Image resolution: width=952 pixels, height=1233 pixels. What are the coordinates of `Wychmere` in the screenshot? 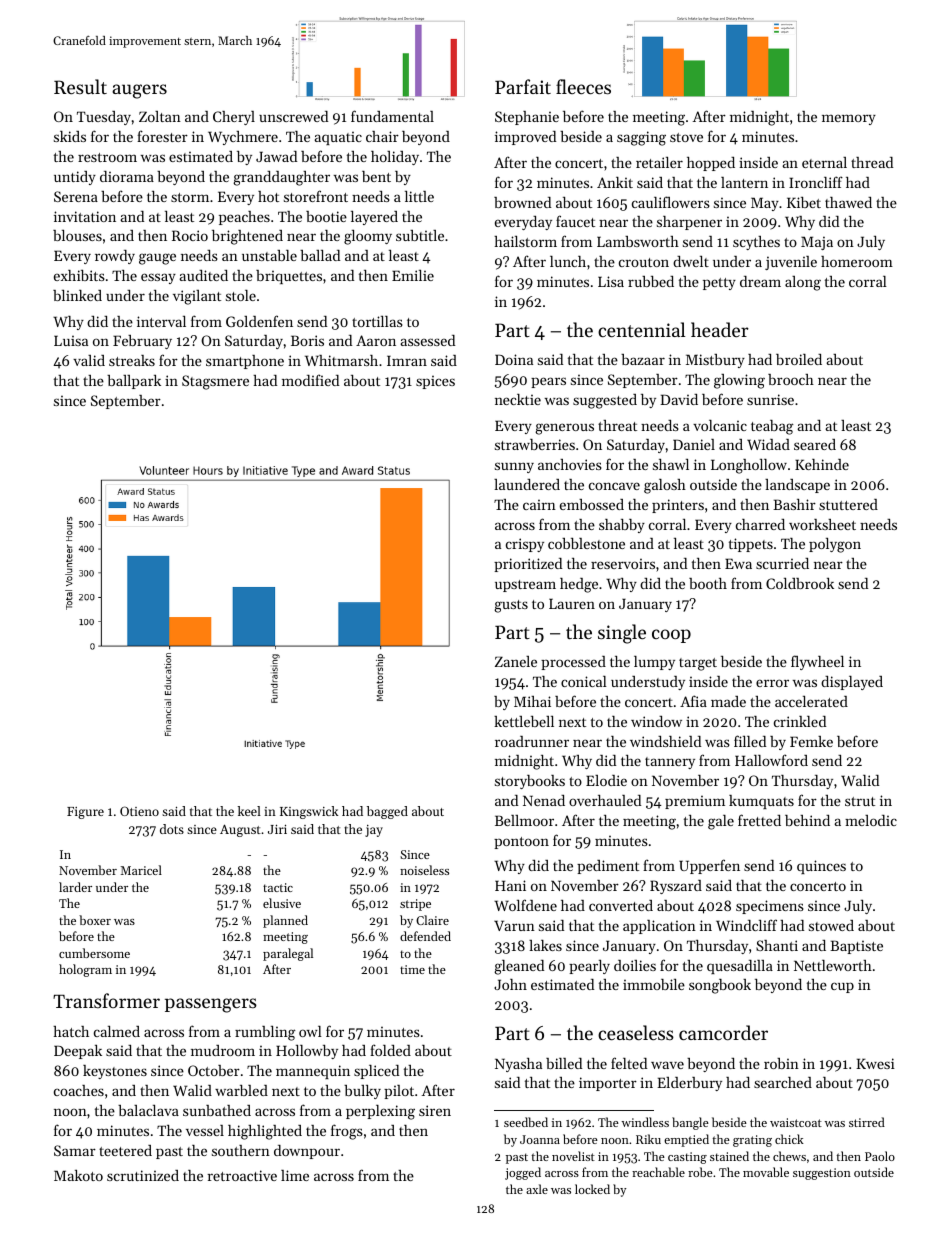 It's located at (243, 138).
